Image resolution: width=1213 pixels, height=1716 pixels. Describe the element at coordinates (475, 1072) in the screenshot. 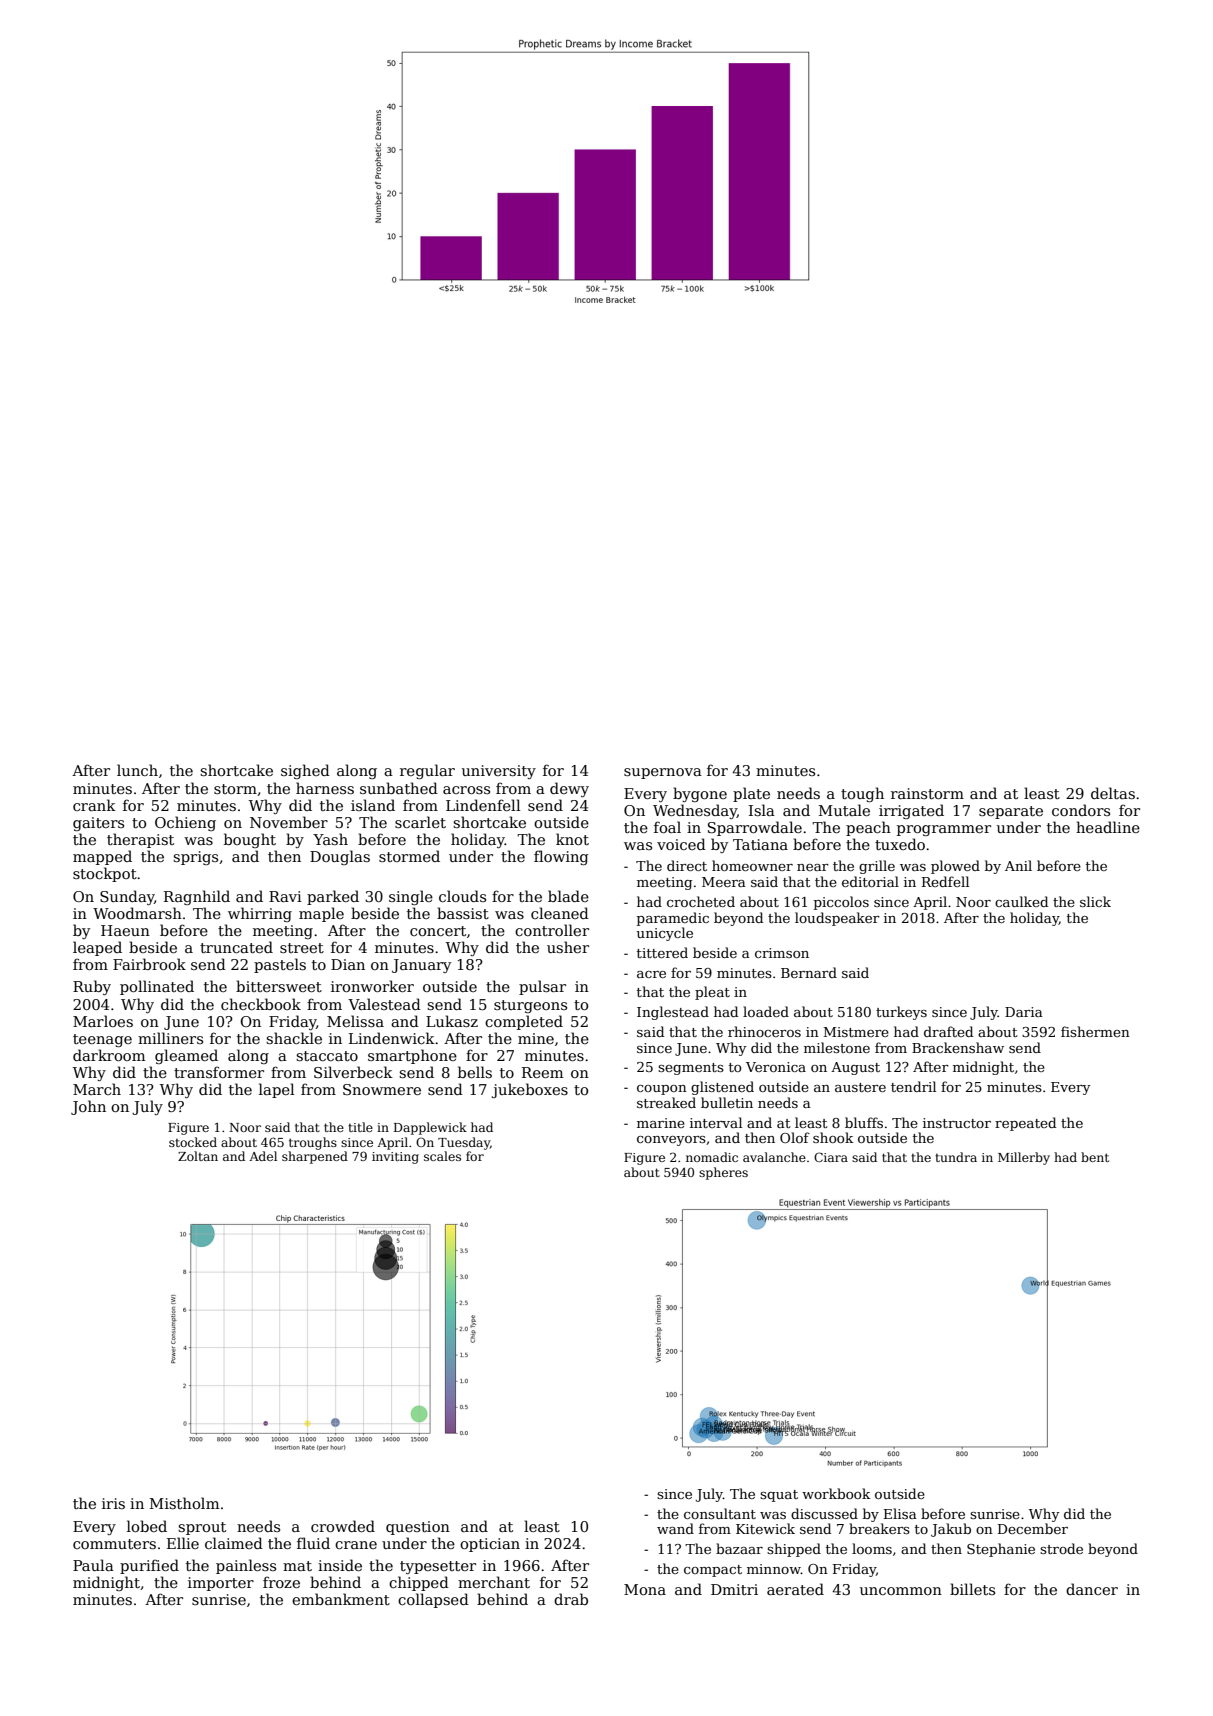

I see `bells` at that location.
